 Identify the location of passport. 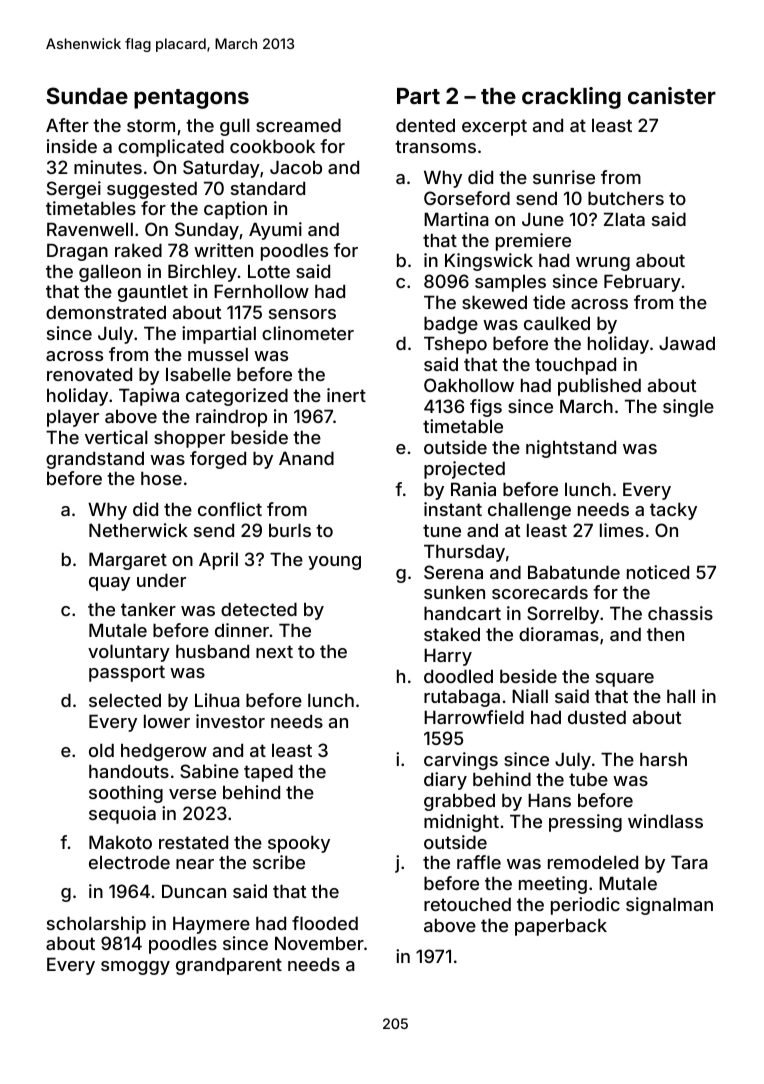
(127, 673).
